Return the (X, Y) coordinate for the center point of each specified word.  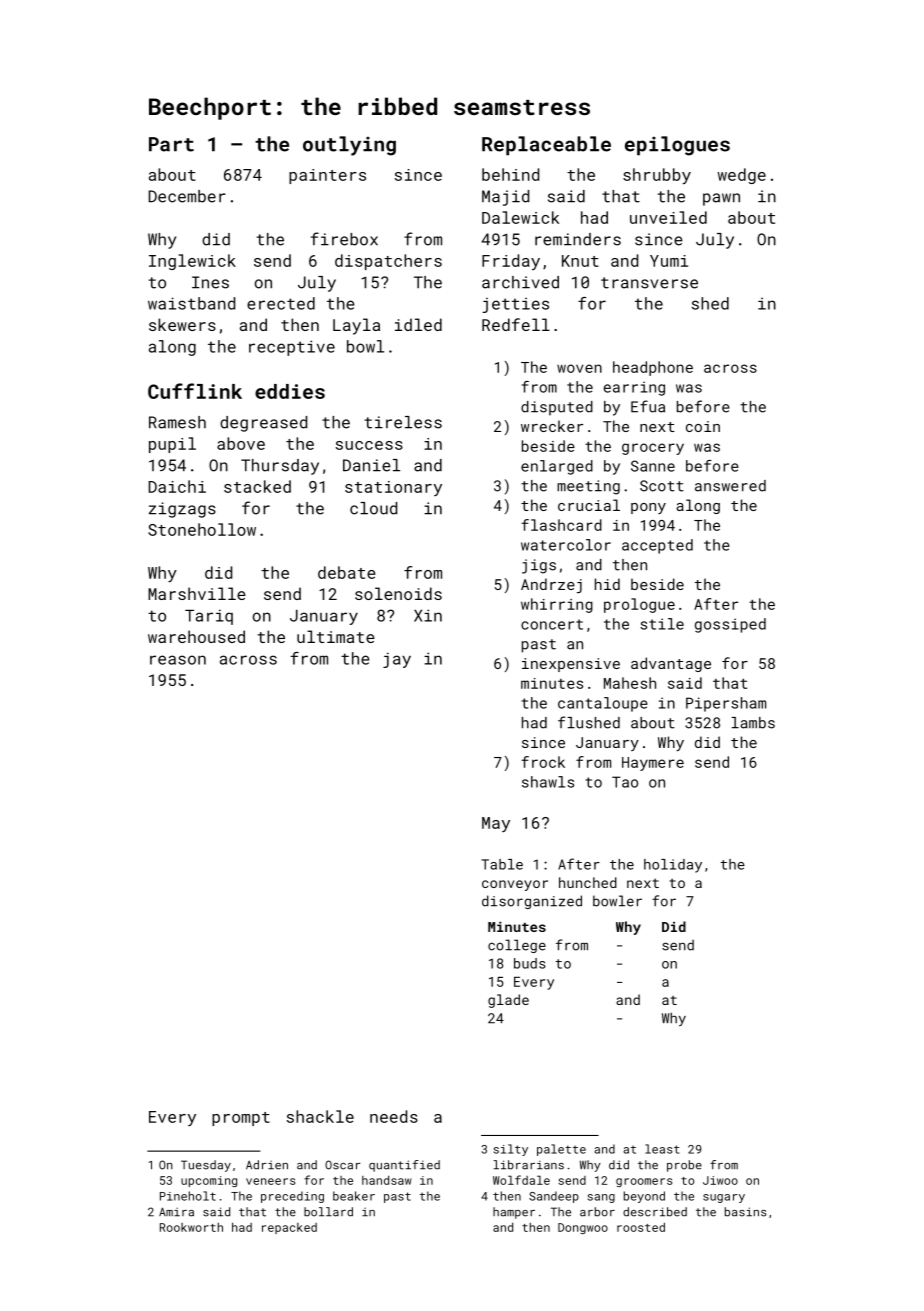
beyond (644, 1197)
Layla (356, 326)
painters (327, 176)
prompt (241, 1119)
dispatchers (388, 262)
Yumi (669, 261)
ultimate (336, 636)
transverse (649, 283)
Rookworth (191, 1227)
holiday (673, 866)
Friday (511, 262)
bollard (328, 1212)
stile (662, 624)
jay (397, 660)
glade (508, 1001)
